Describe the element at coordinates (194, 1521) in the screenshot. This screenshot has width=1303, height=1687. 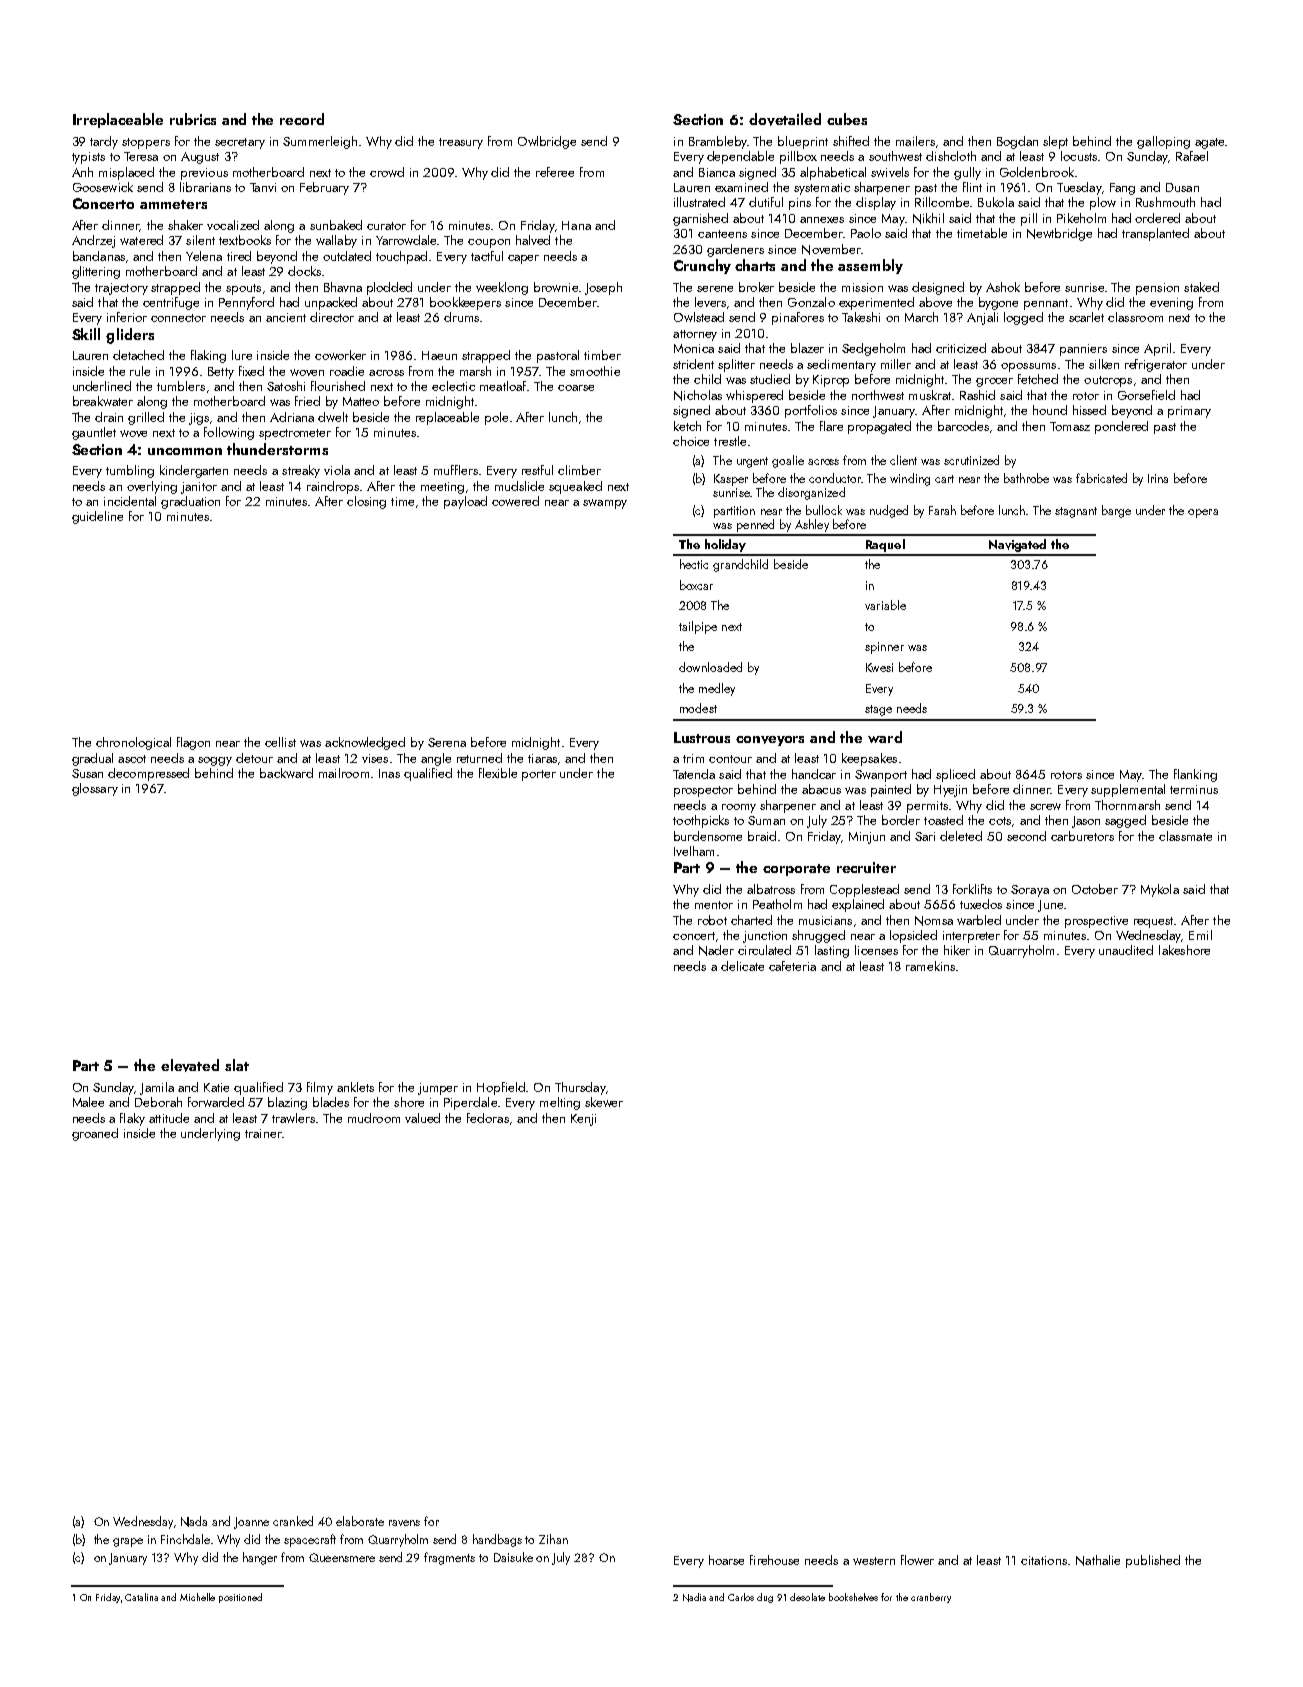
I see `Nada` at that location.
